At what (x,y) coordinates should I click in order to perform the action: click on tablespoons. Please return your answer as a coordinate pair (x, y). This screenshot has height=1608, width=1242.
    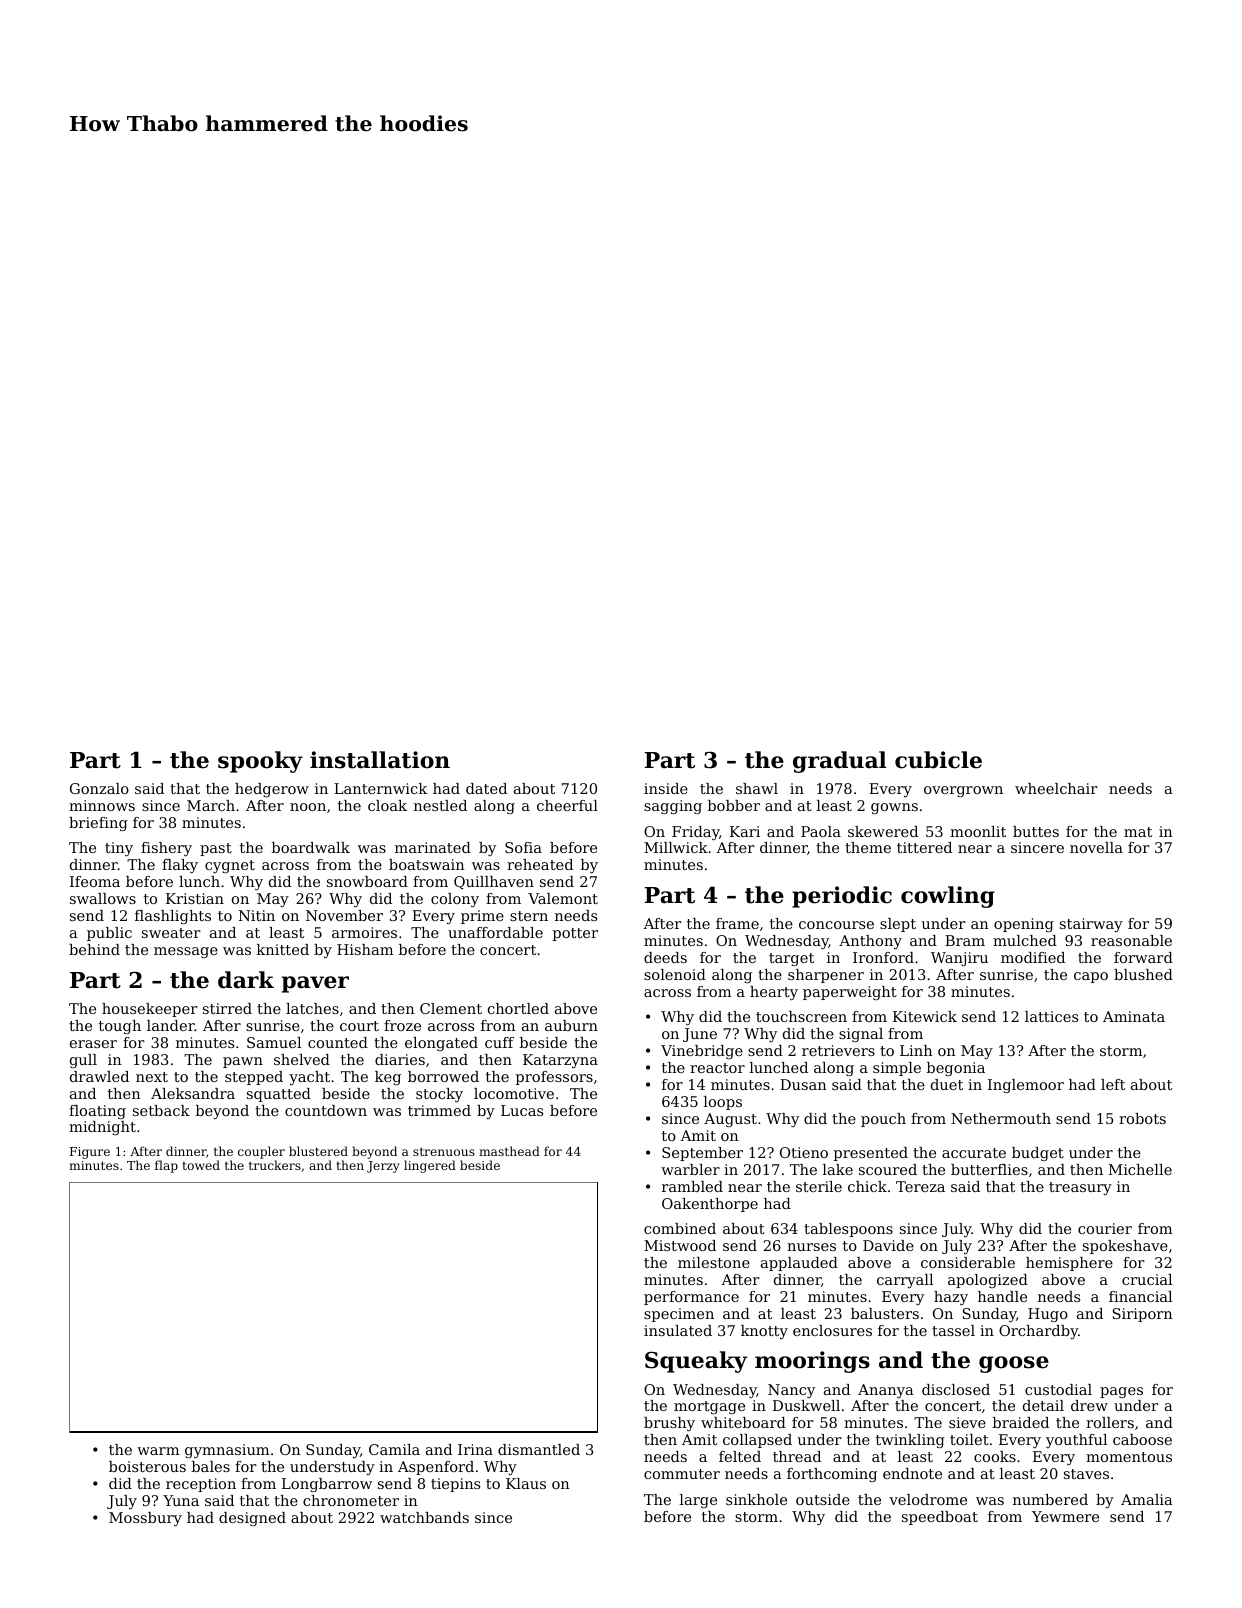
    Looking at the image, I should click on (848, 1230).
